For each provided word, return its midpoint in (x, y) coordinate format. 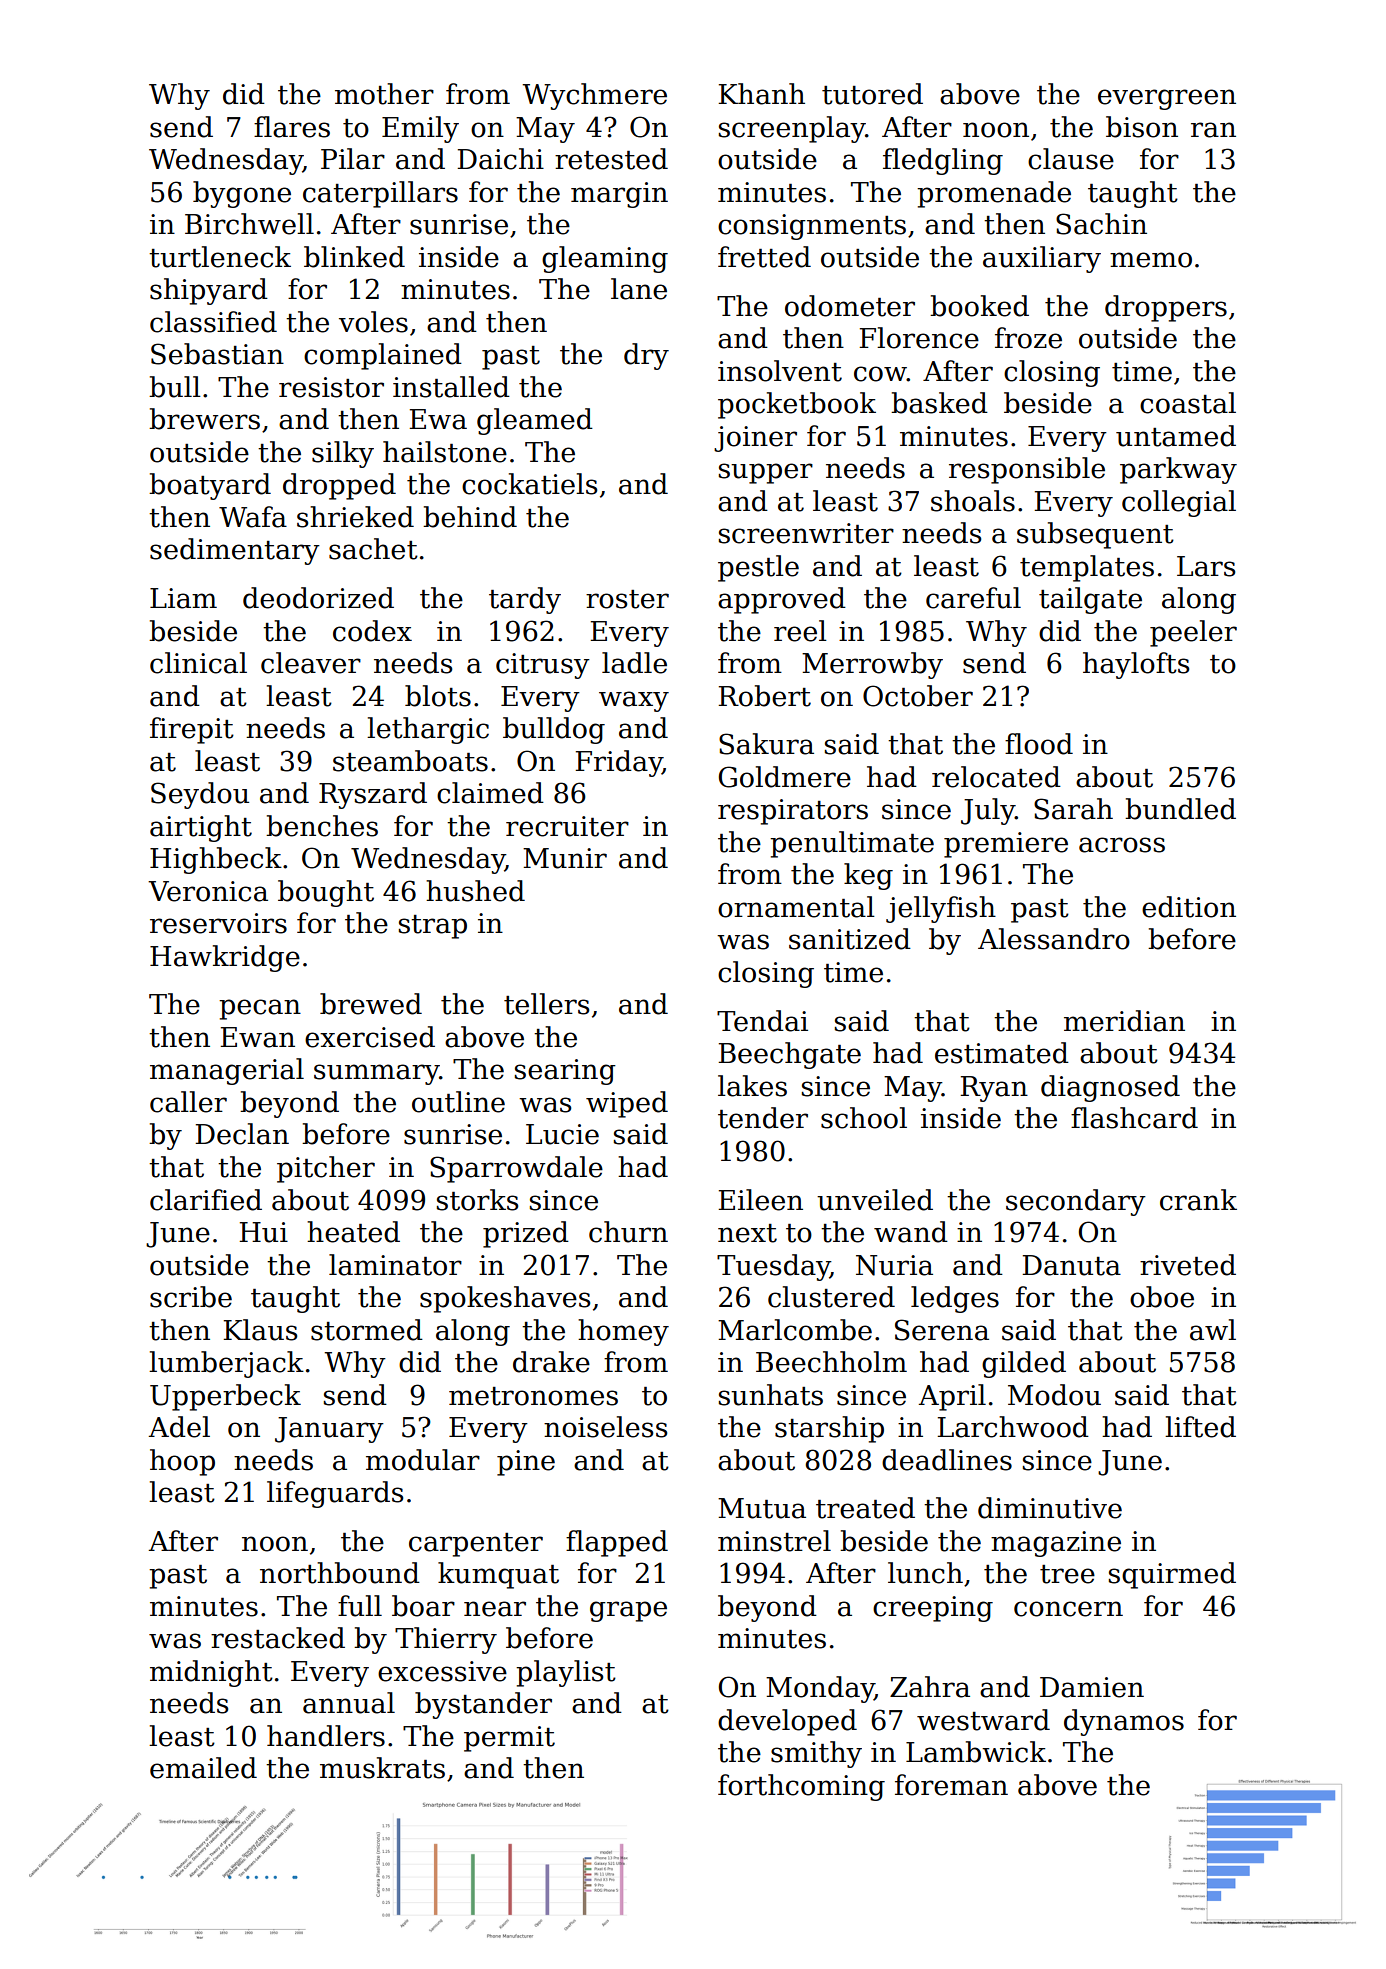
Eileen (760, 1200)
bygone (242, 194)
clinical (198, 663)
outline (458, 1102)
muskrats (382, 1768)
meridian (1124, 1021)
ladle (634, 663)
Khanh (761, 94)
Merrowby (872, 665)
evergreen (1167, 99)
